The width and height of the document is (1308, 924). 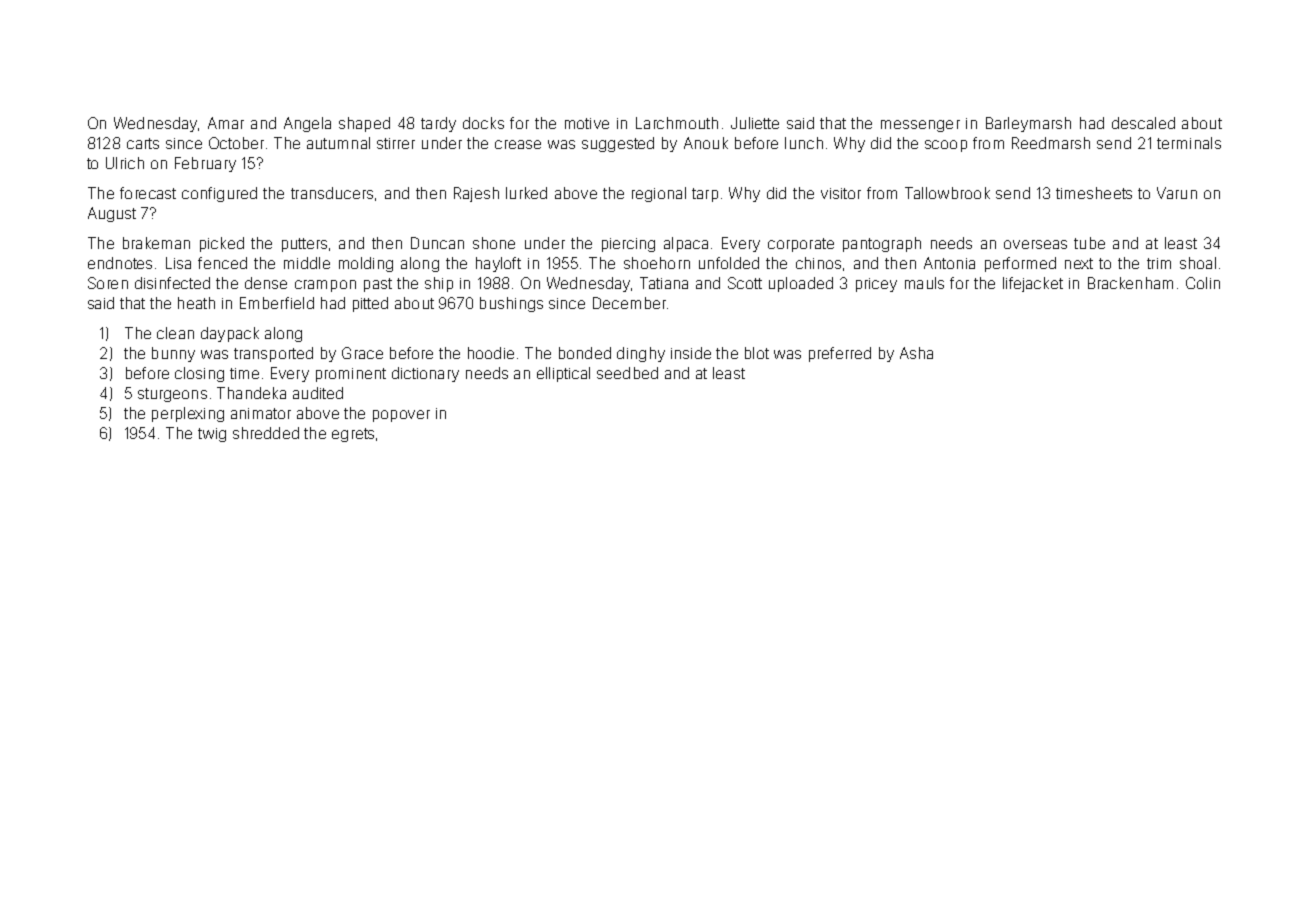 I want to click on shredded, so click(x=266, y=433).
